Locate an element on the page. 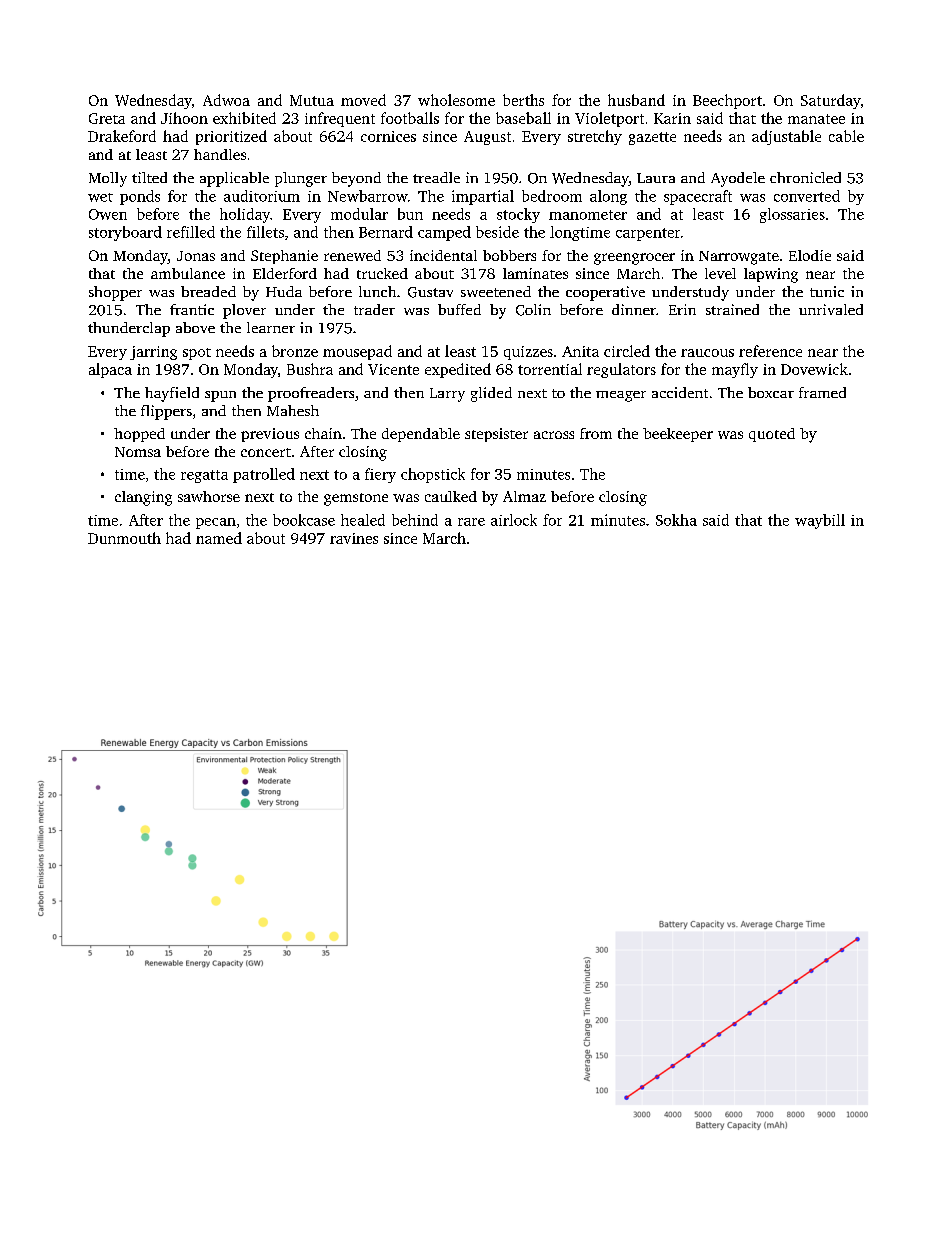 The width and height of the page is (952, 1233). cornices is located at coordinates (388, 136).
